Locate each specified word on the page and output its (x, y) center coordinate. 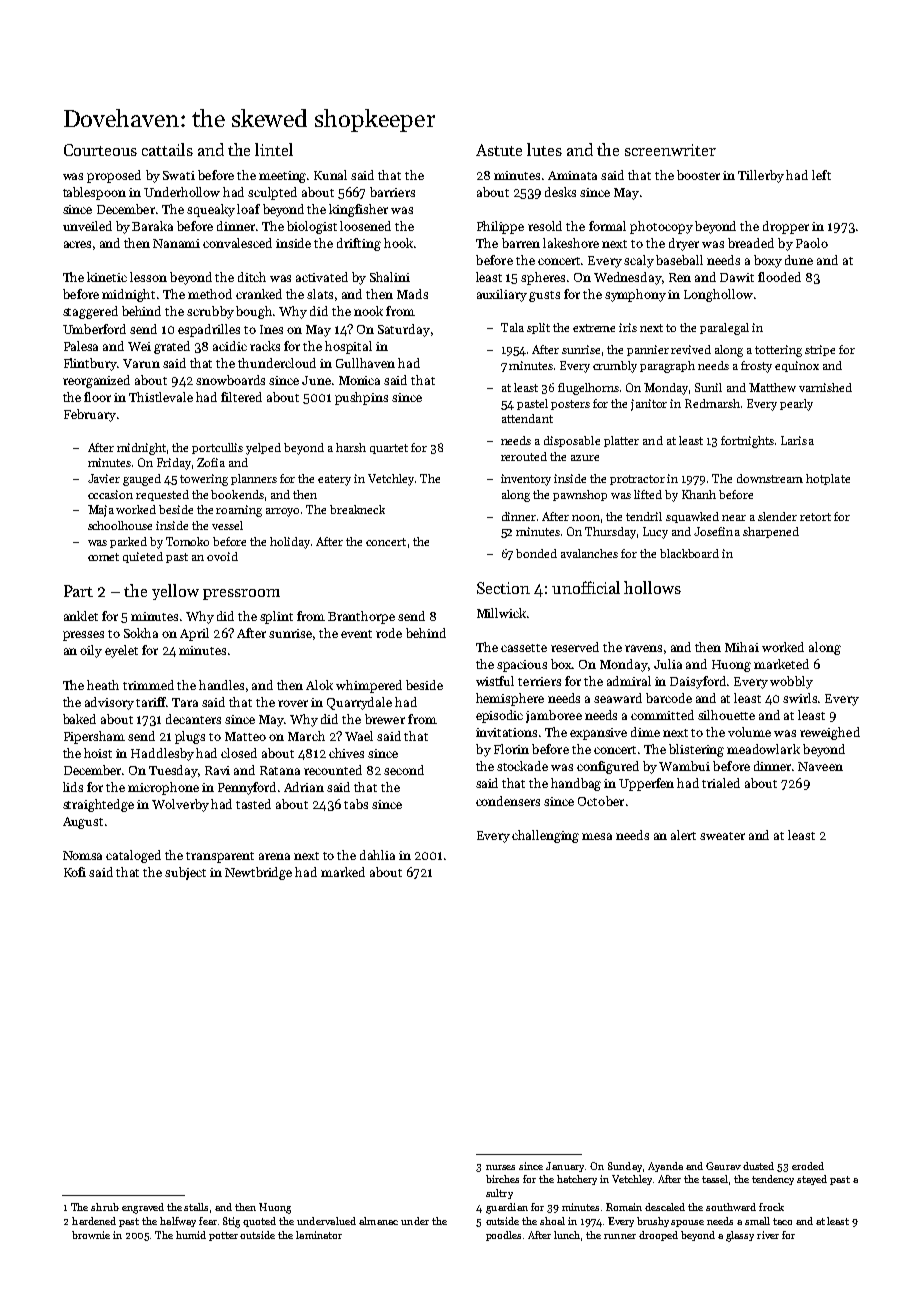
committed (662, 715)
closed (239, 753)
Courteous (100, 150)
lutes (544, 149)
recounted (333, 770)
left (821, 175)
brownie (91, 1235)
